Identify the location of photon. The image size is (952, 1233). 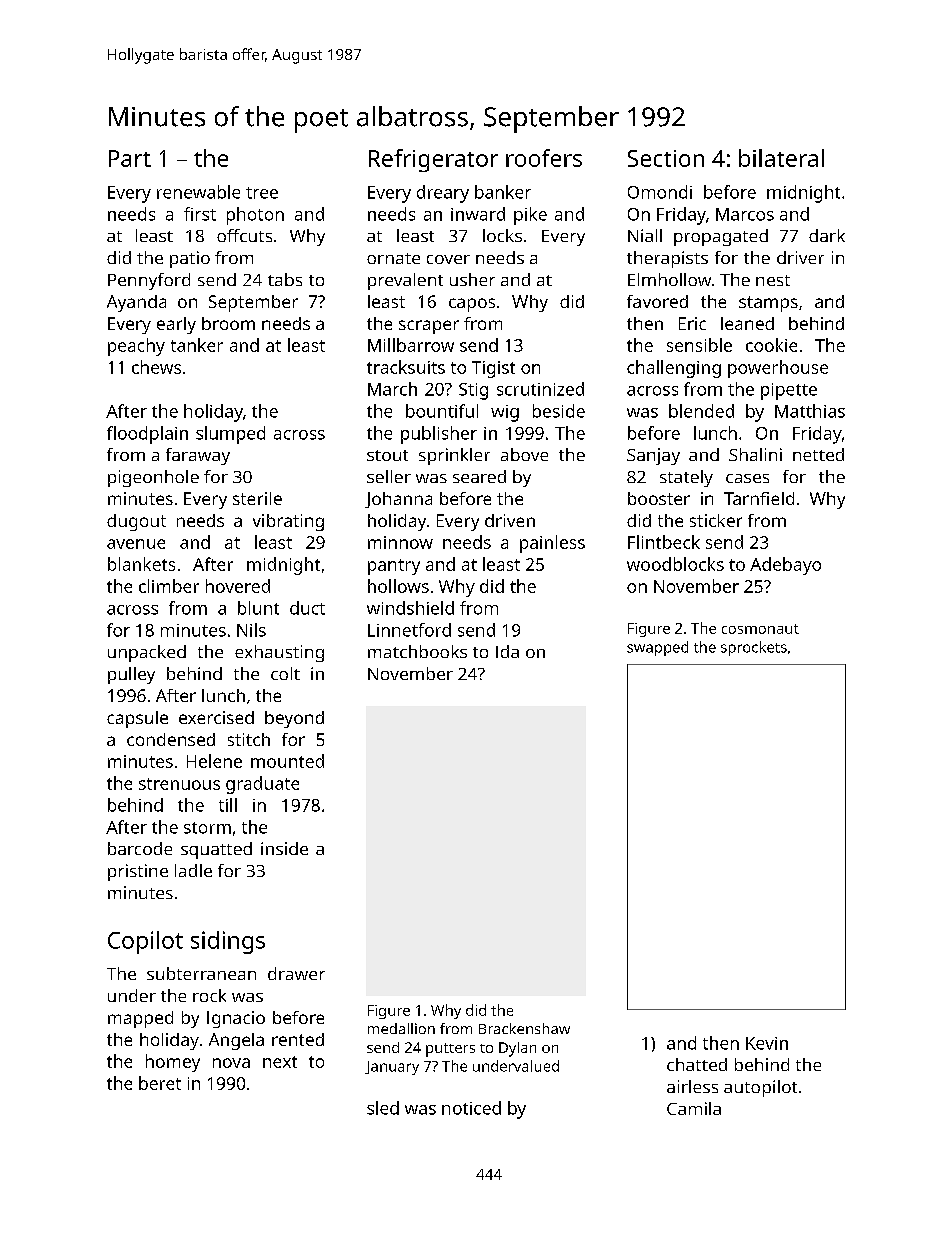
(255, 216).
